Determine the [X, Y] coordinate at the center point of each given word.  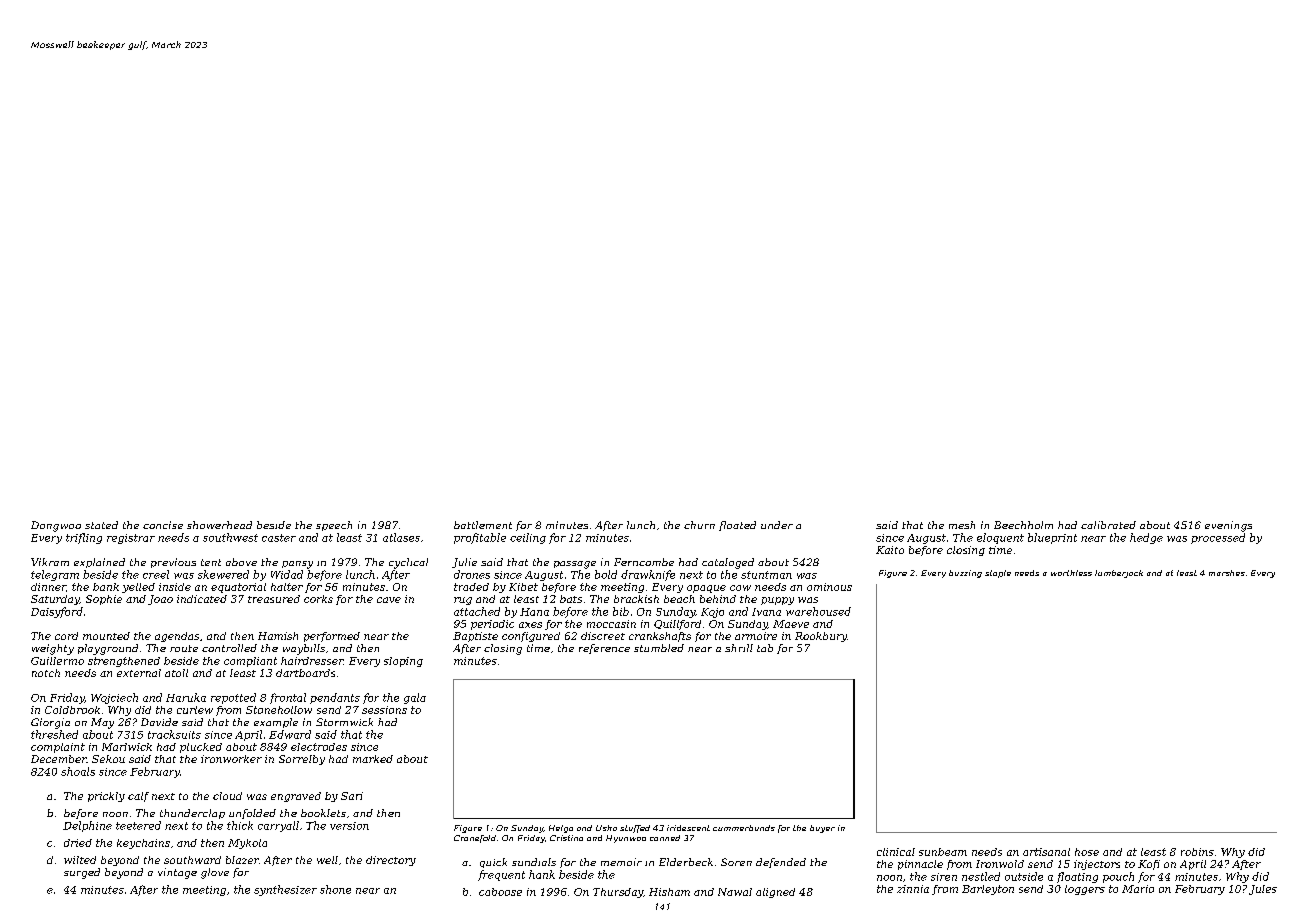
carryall [278, 826]
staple [998, 574]
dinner [48, 587]
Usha [606, 828]
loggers [1085, 890]
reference [604, 649]
